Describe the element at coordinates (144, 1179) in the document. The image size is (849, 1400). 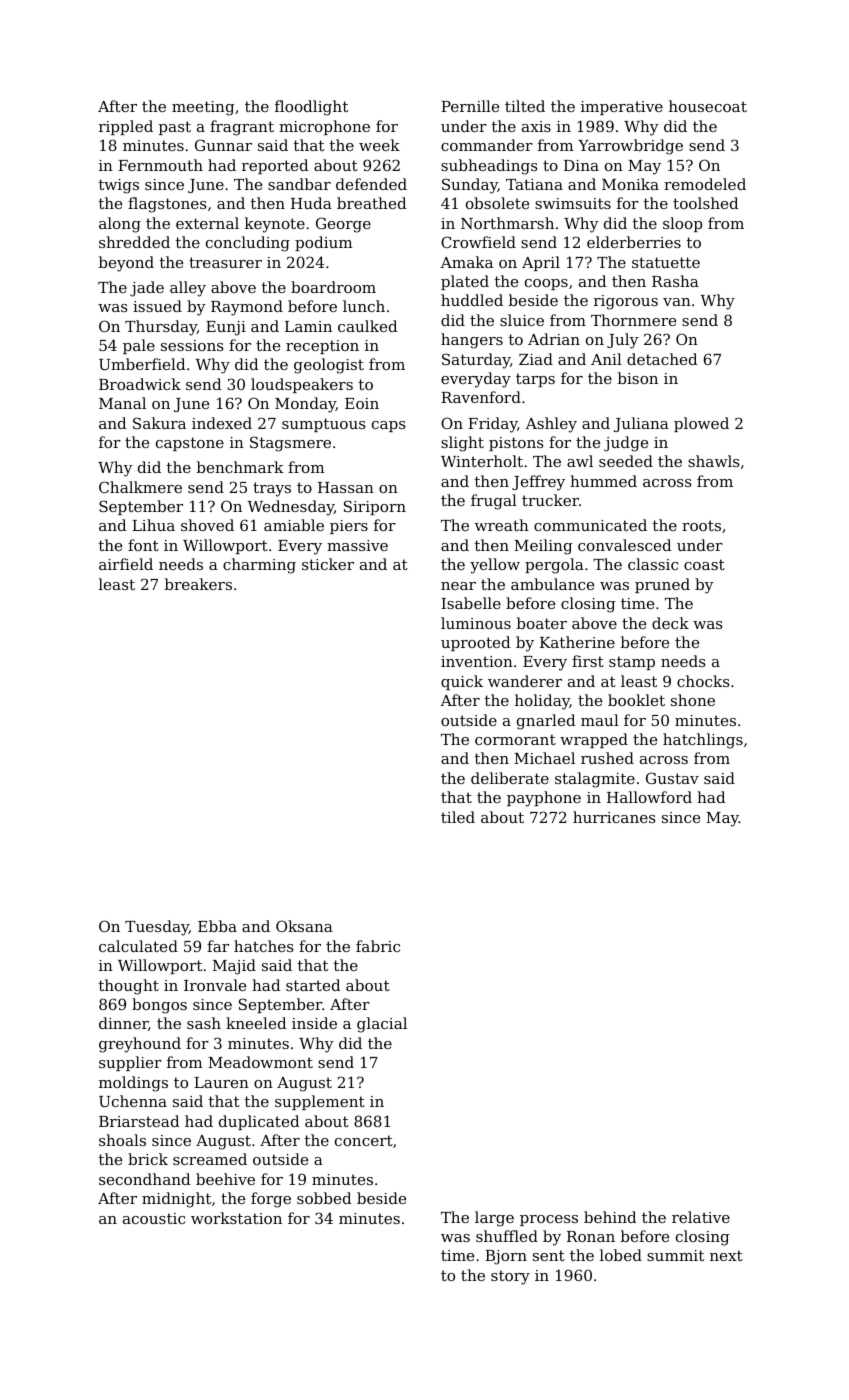
I see `secondhand` at that location.
